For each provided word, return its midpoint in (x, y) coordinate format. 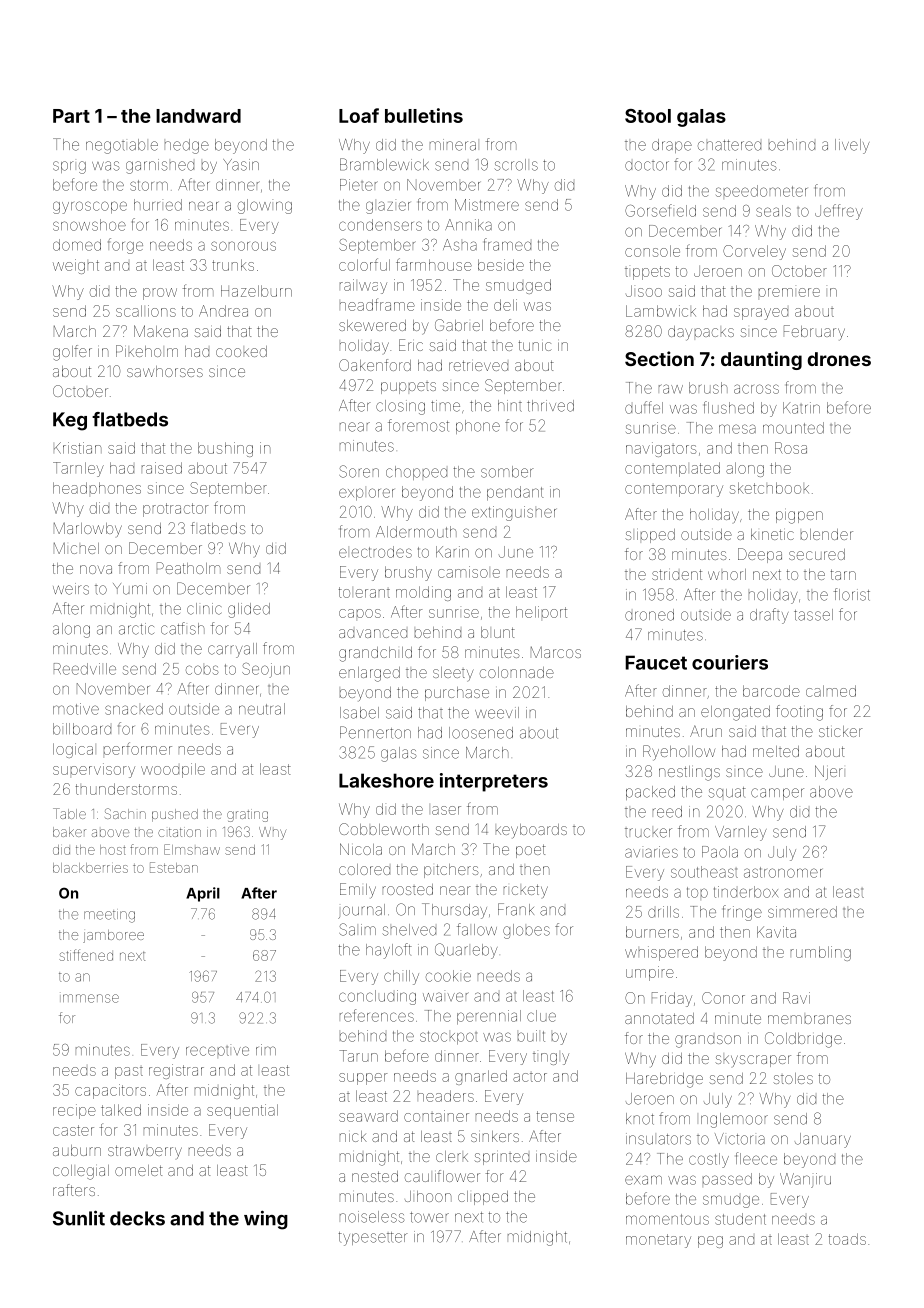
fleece (756, 1158)
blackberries (90, 868)
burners (652, 932)
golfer (72, 353)
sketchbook (769, 488)
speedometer (761, 191)
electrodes (375, 552)
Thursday (454, 911)
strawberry (145, 1152)
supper (363, 1079)
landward (198, 116)
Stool (648, 116)
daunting (761, 360)
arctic (136, 629)
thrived (550, 406)
